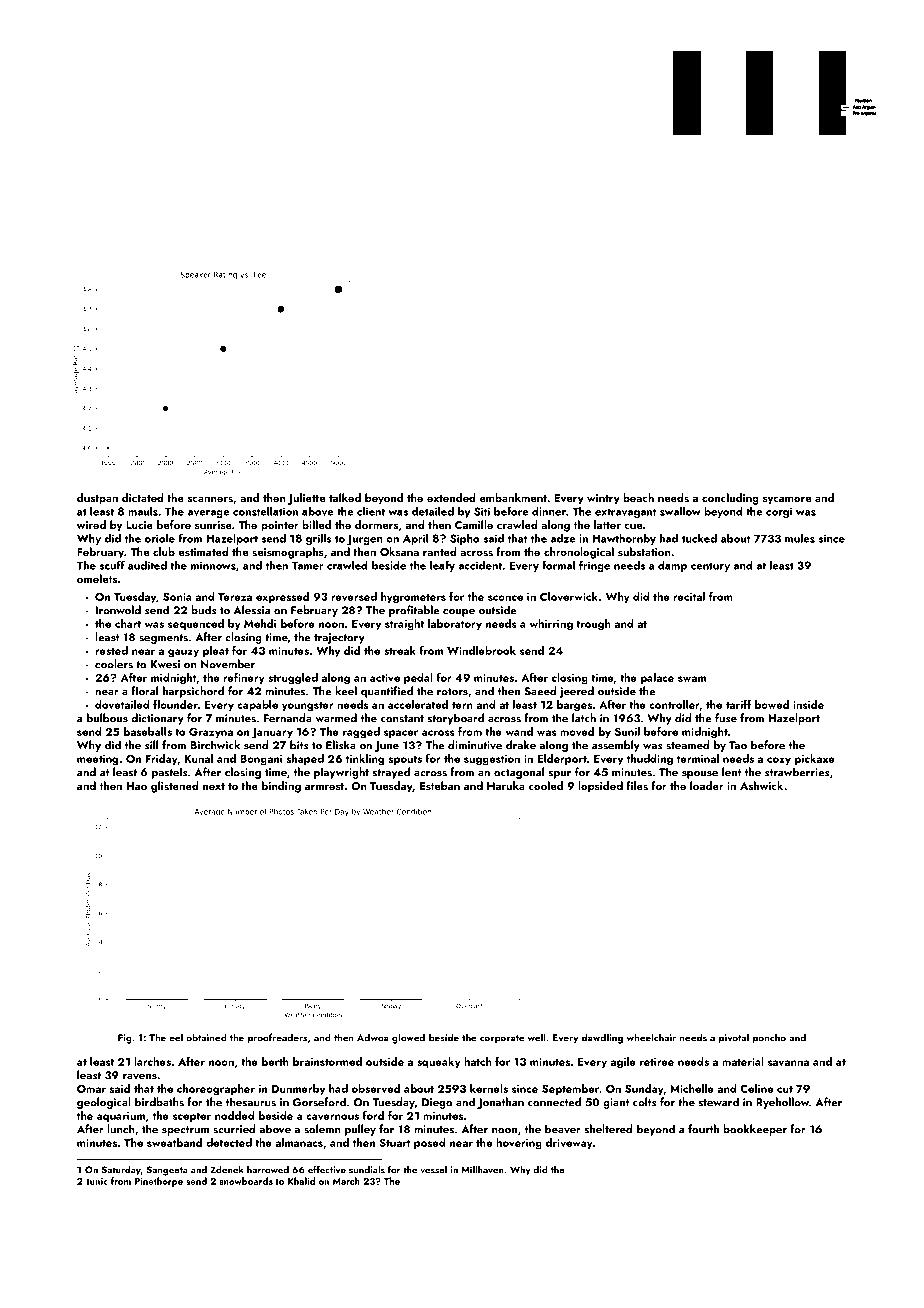 The height and width of the page is (1308, 924). Describe the element at coordinates (143, 497) in the page. I see `dictated` at that location.
